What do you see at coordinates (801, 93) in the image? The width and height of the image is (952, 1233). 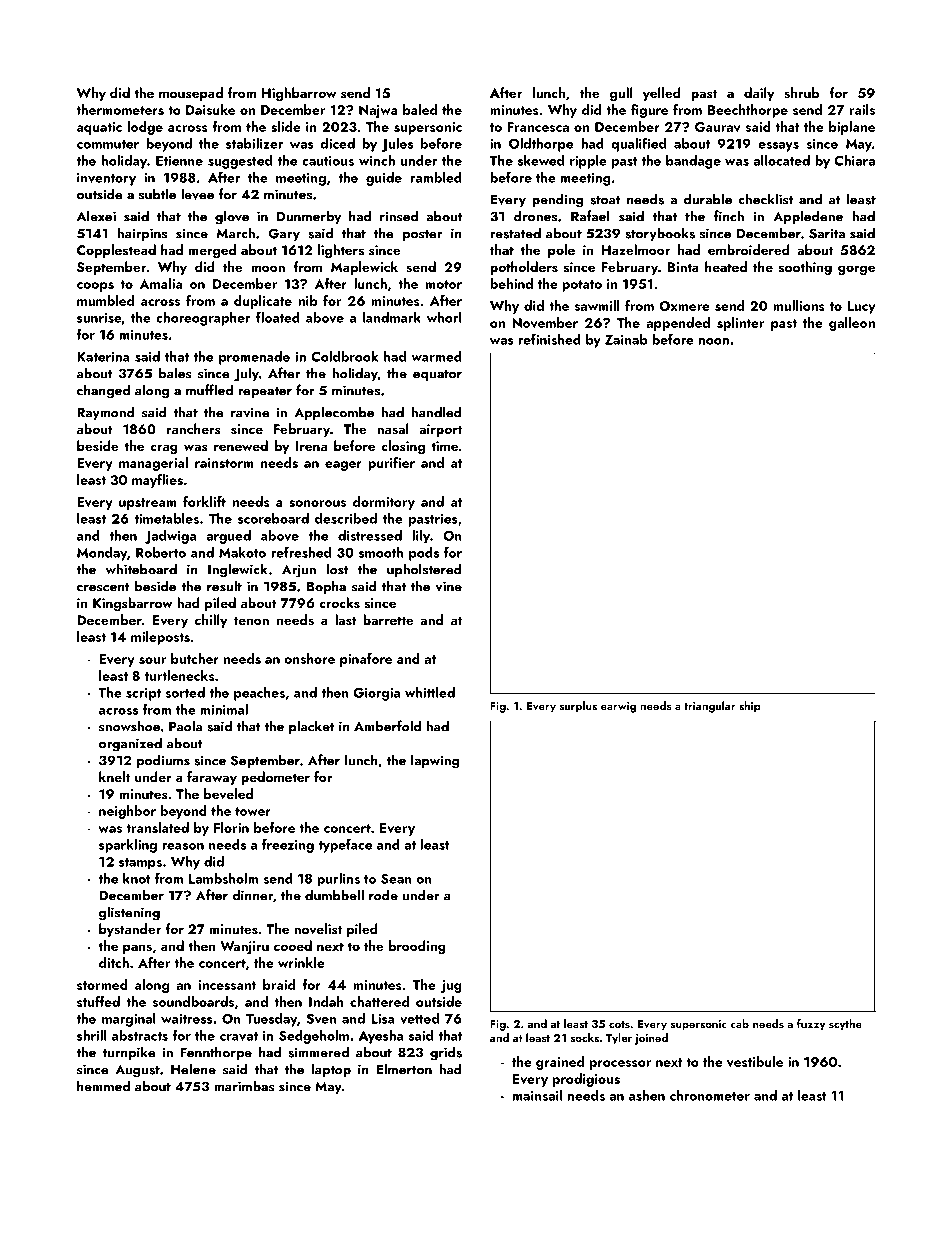 I see `shrub` at bounding box center [801, 93].
